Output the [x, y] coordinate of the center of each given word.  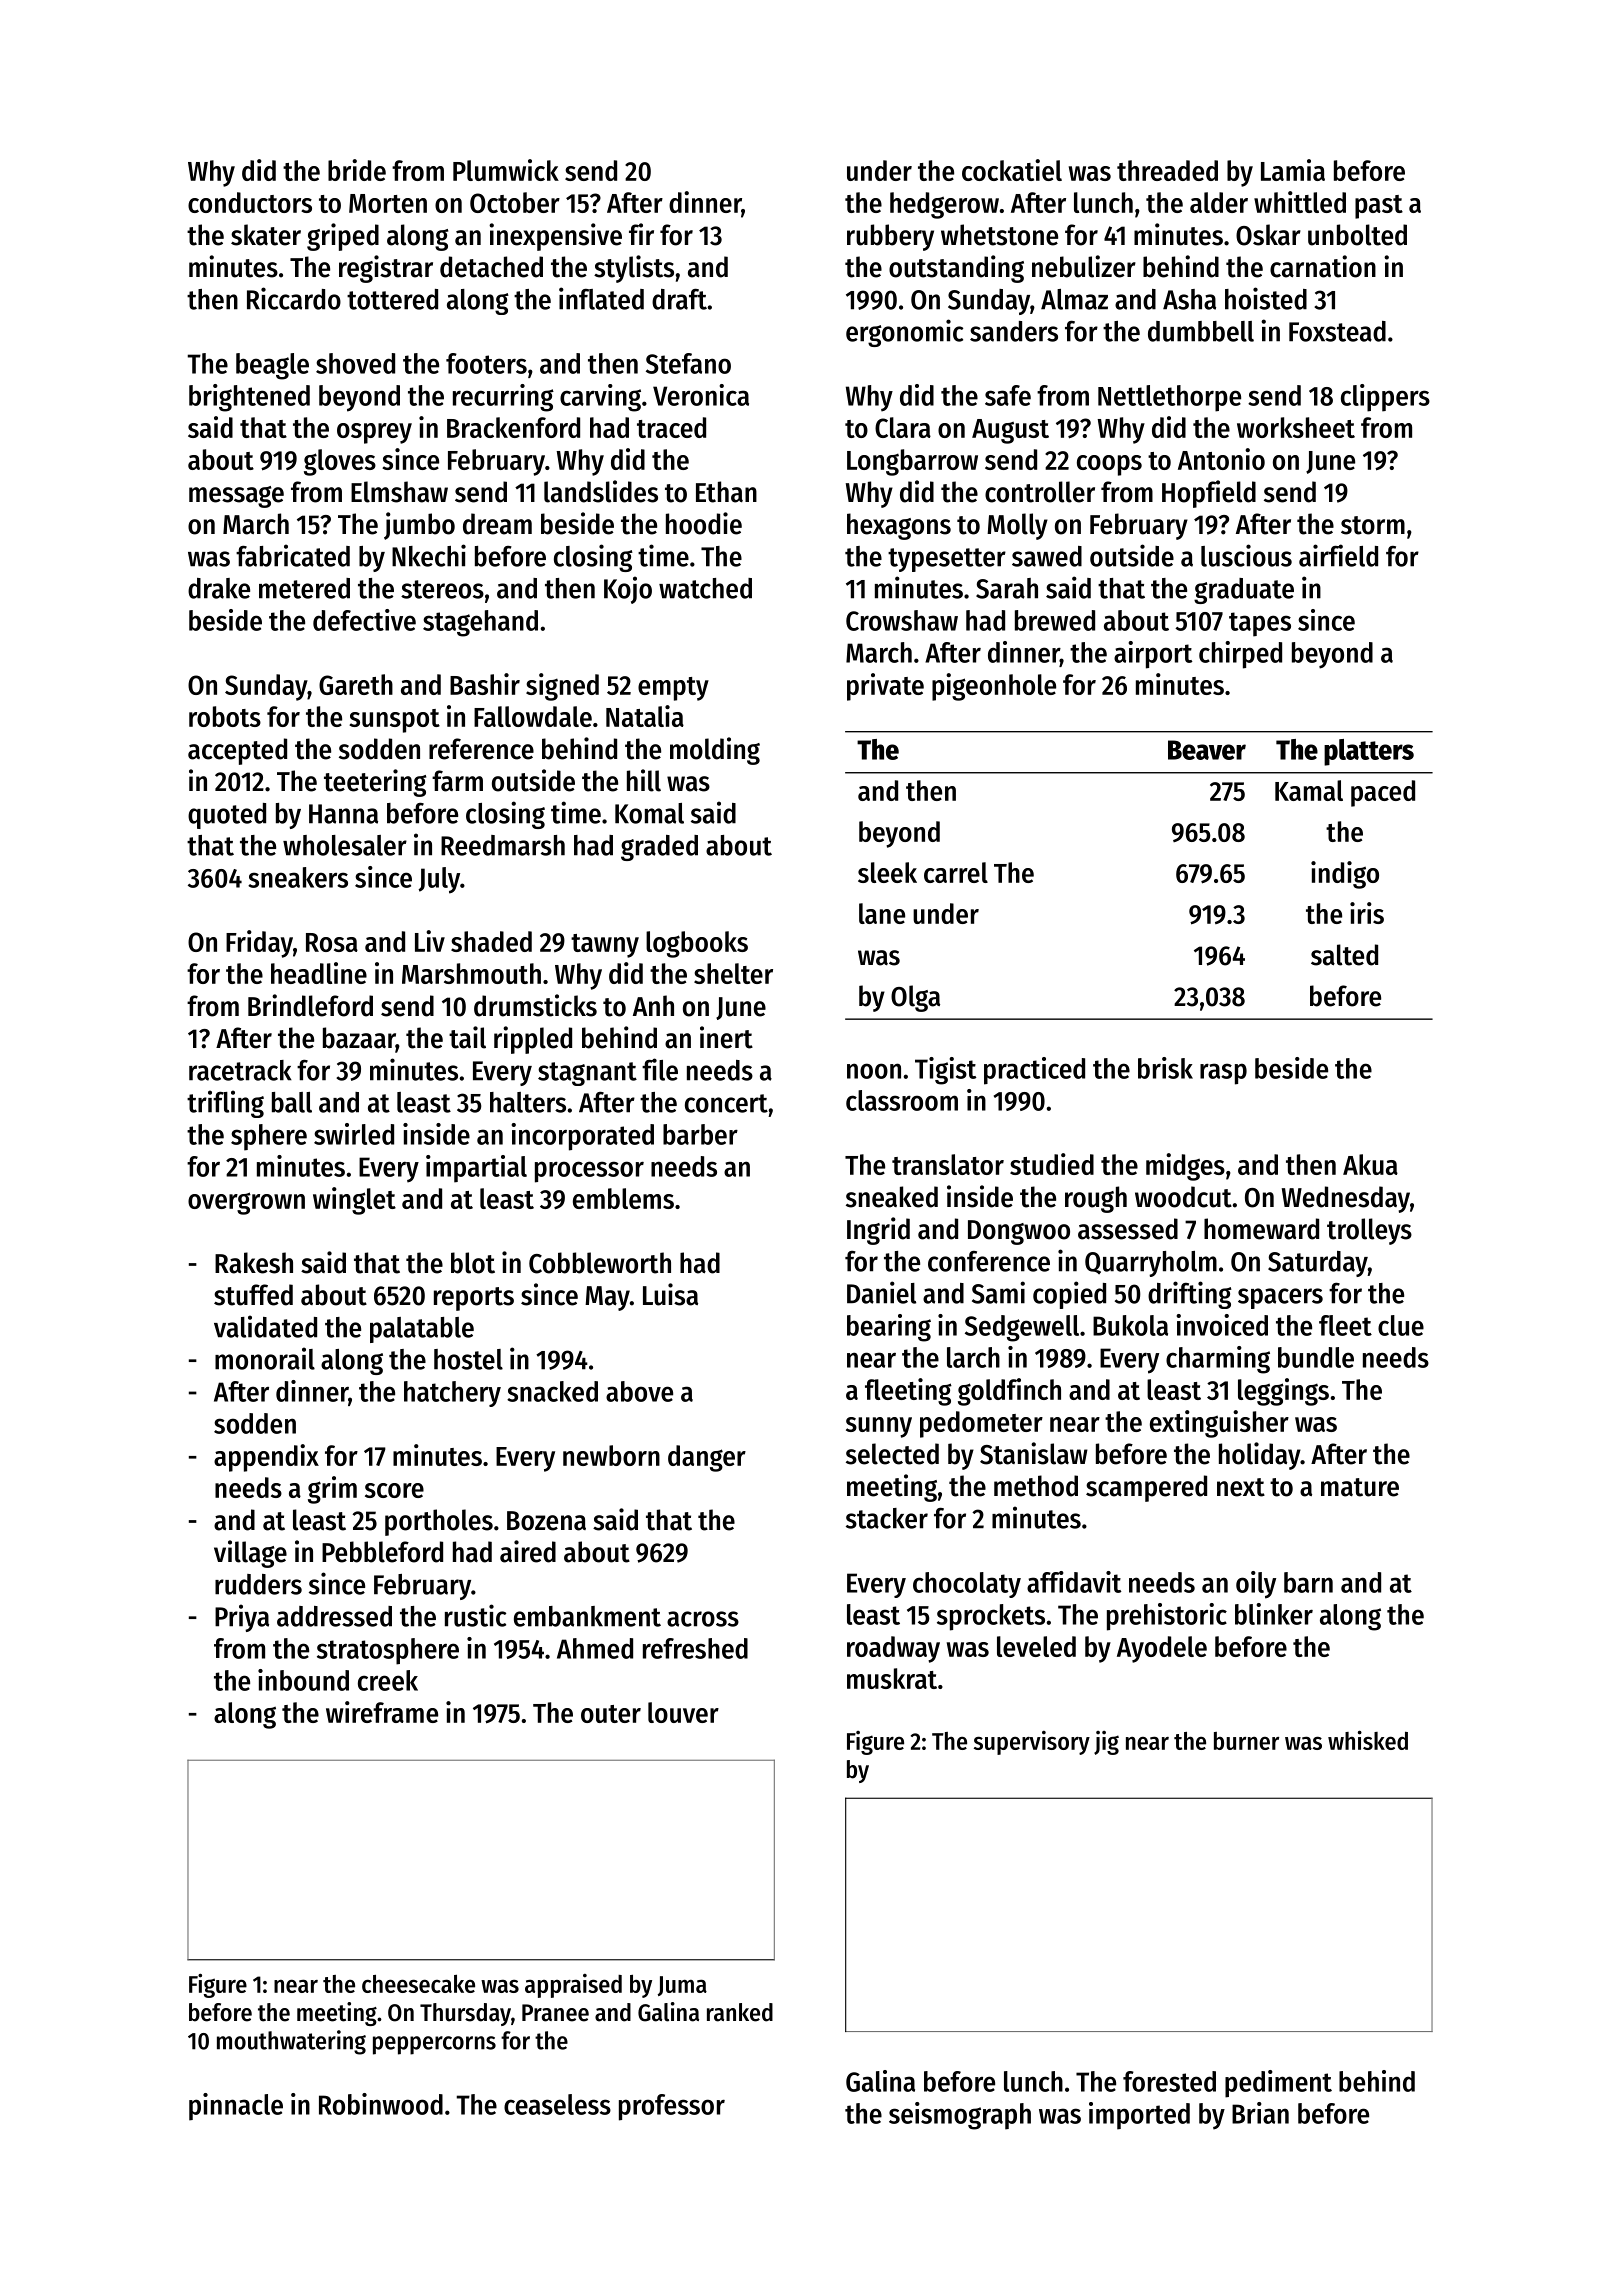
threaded [1167, 170]
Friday [259, 944]
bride [357, 170]
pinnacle [236, 2107]
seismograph [960, 2116]
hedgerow [944, 205]
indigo [1345, 875]
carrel [956, 872]
